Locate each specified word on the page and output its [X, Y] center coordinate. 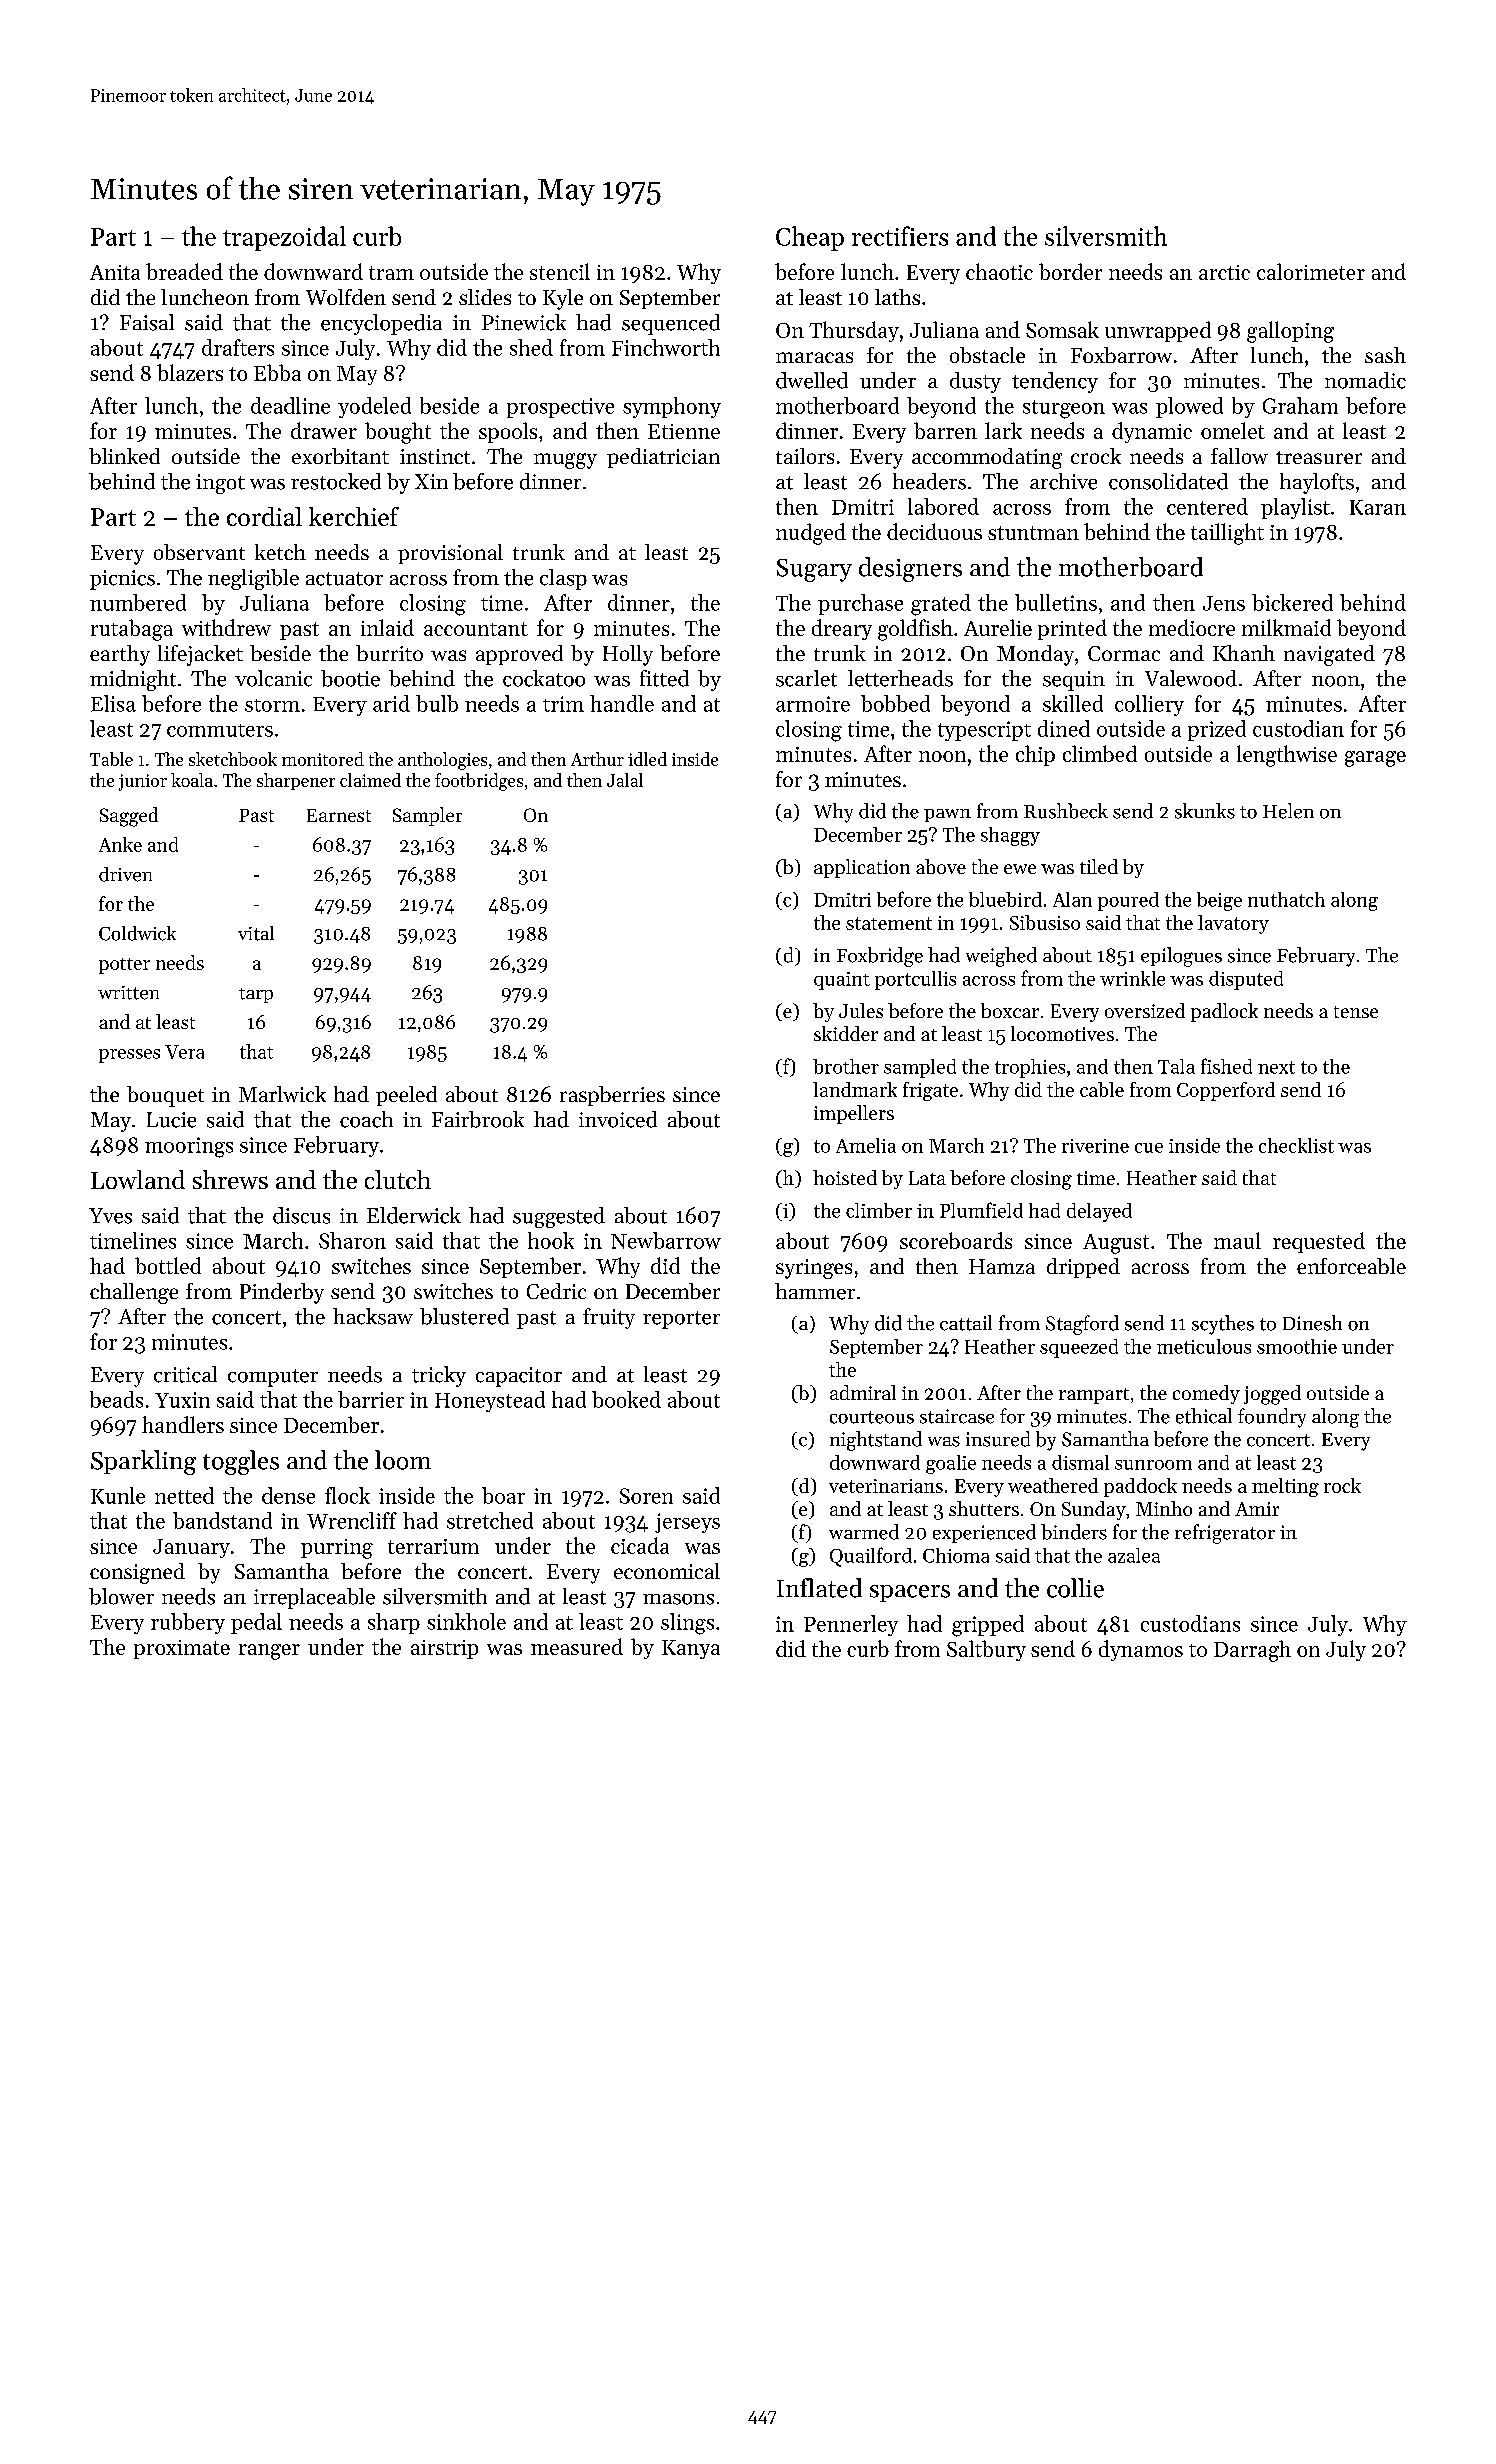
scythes [1223, 1325]
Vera [184, 1052]
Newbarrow [666, 1240]
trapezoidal [284, 238]
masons [678, 1599]
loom [403, 1460]
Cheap [810, 238]
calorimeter [1311, 271]
